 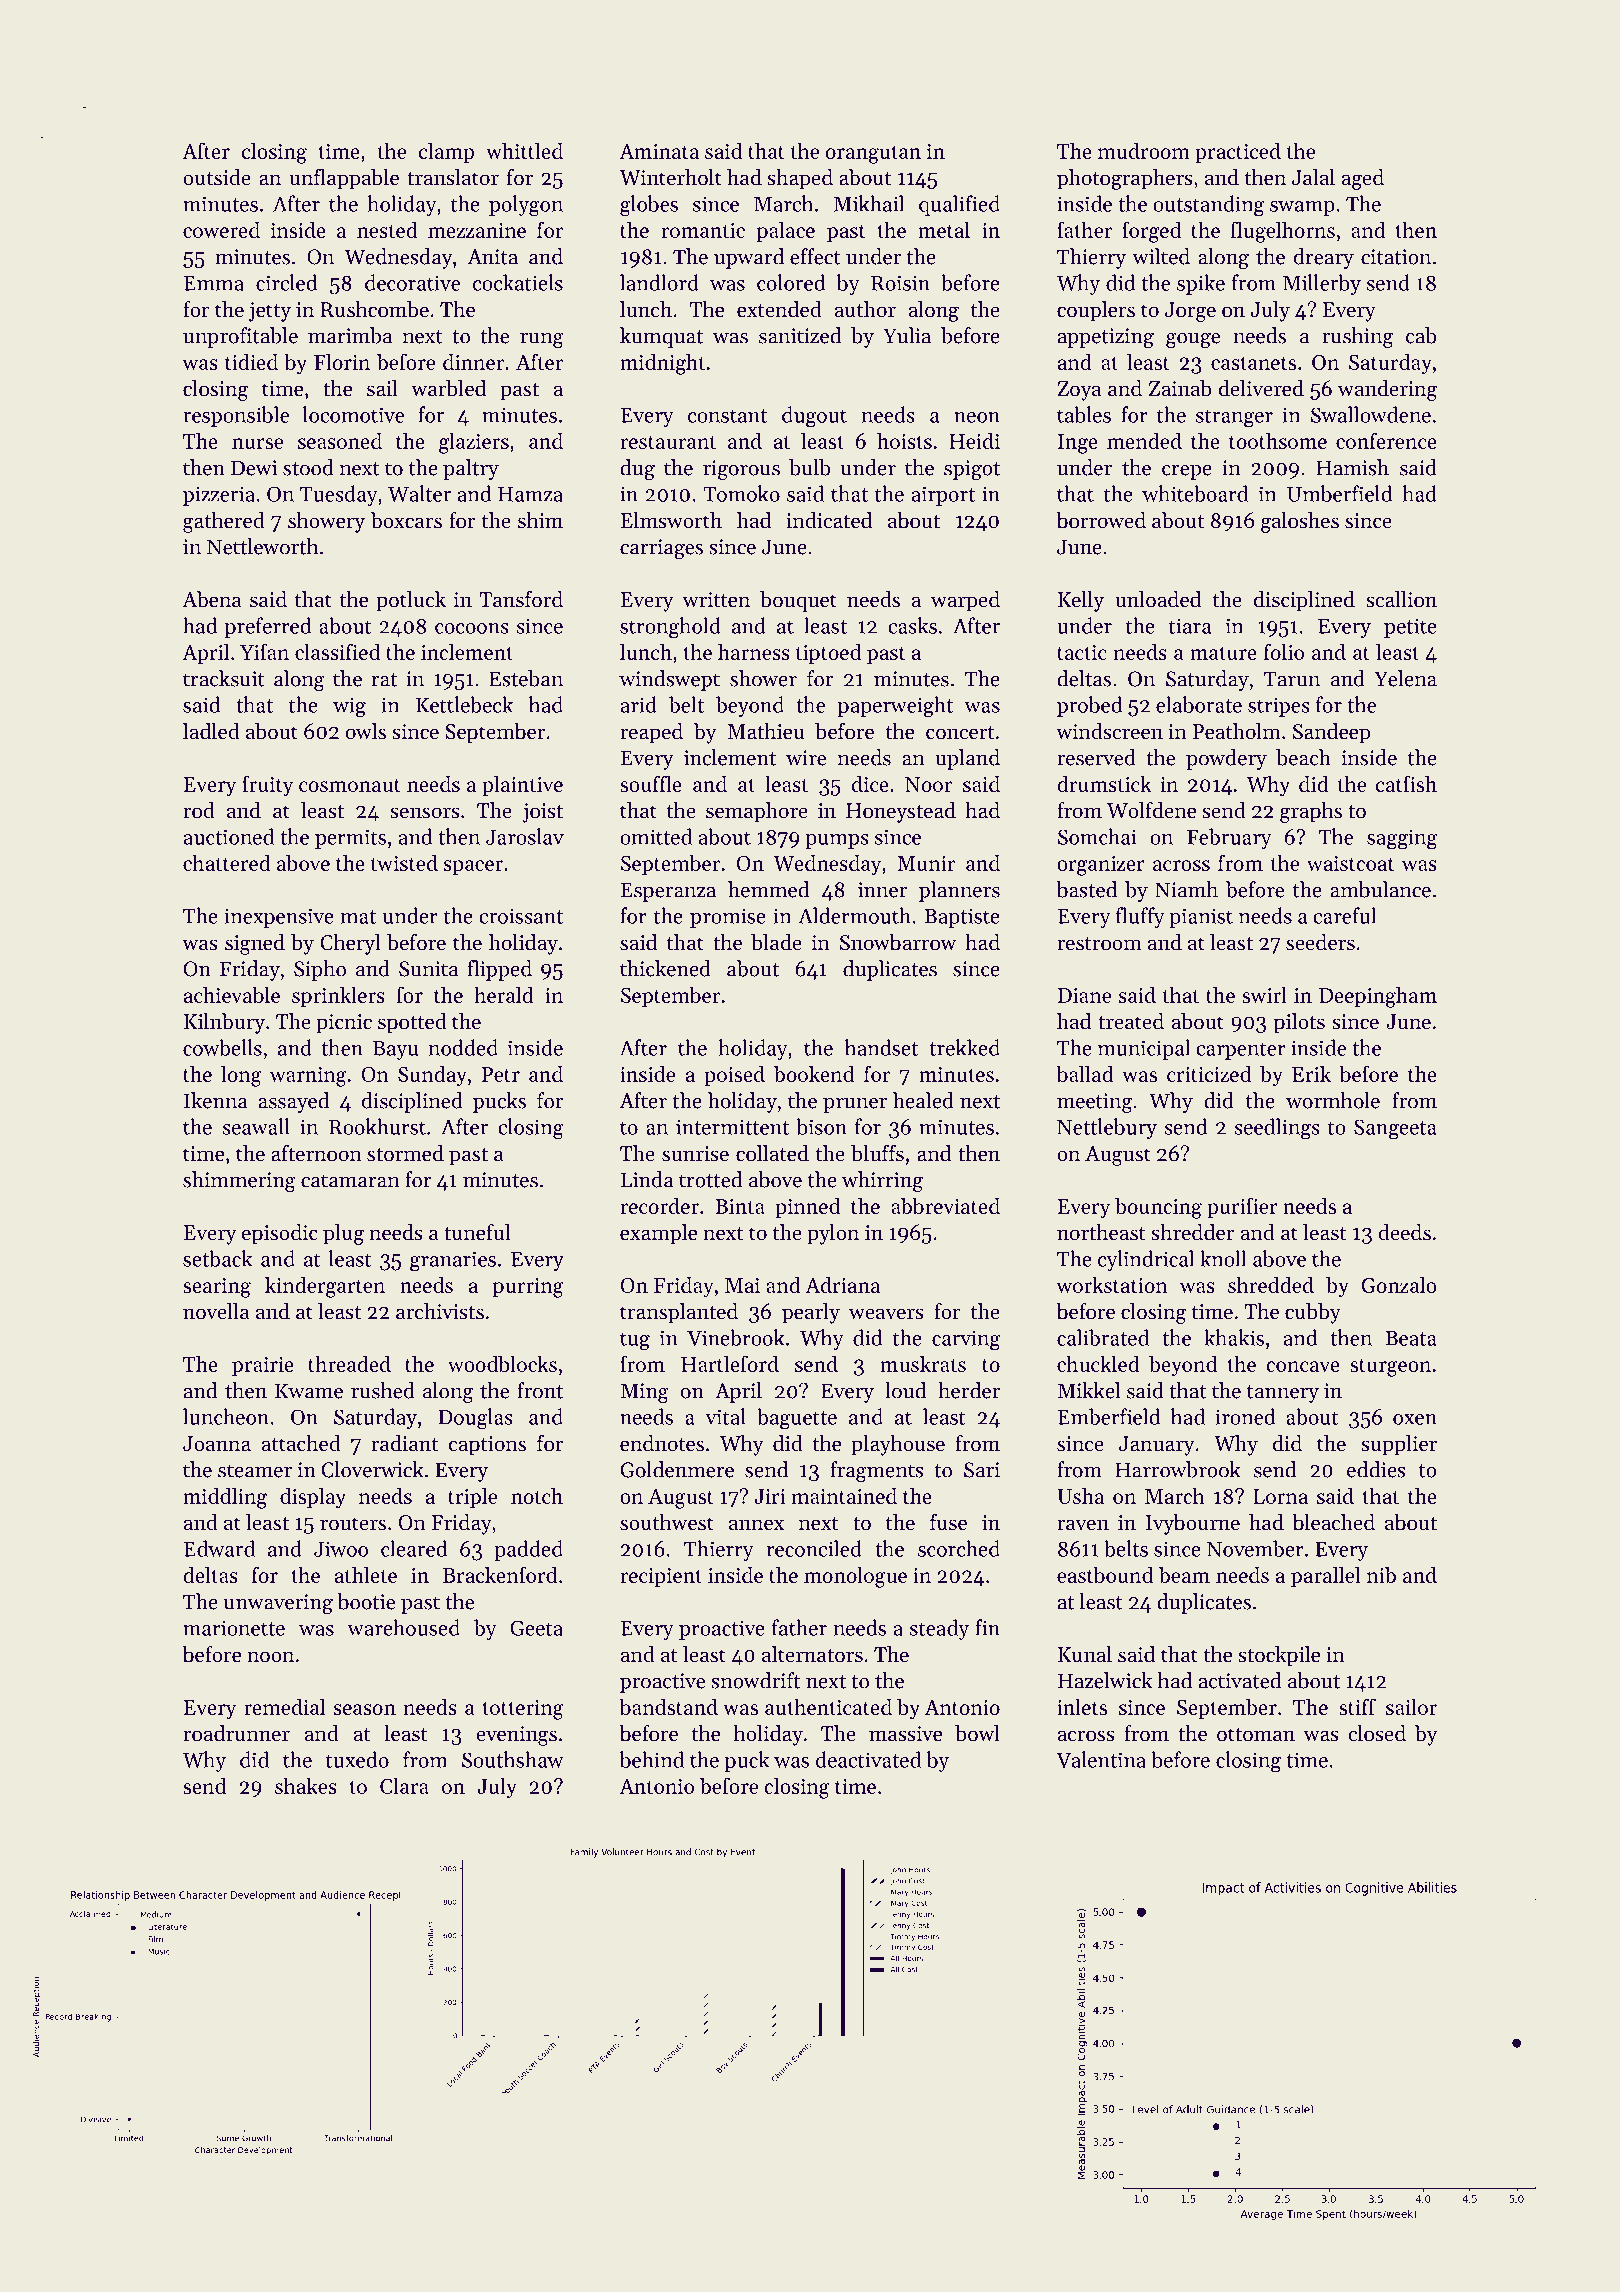 I want to click on Roisin, so click(x=900, y=283).
